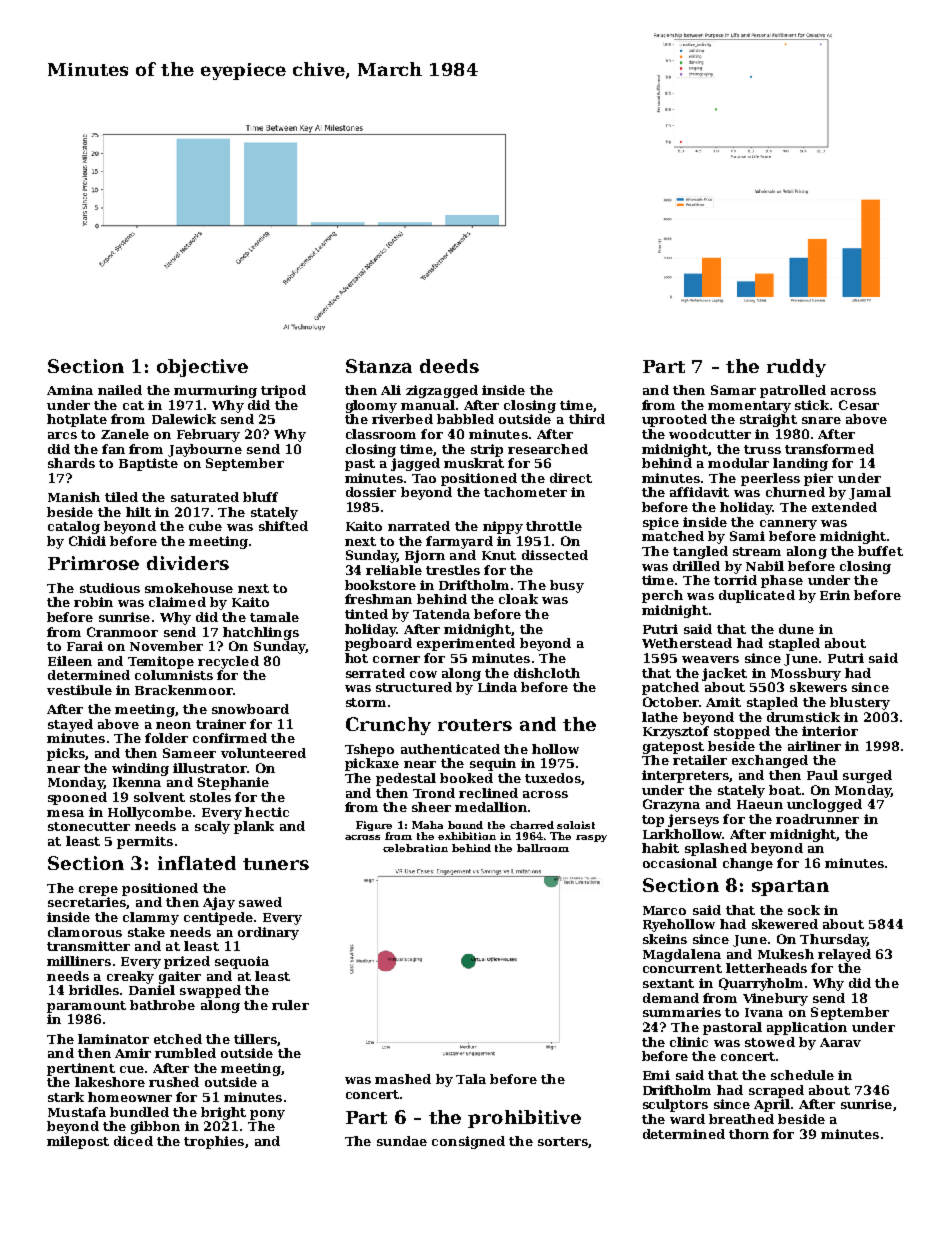 This image has height=1233, width=952. What do you see at coordinates (867, 776) in the image?
I see `surged` at bounding box center [867, 776].
